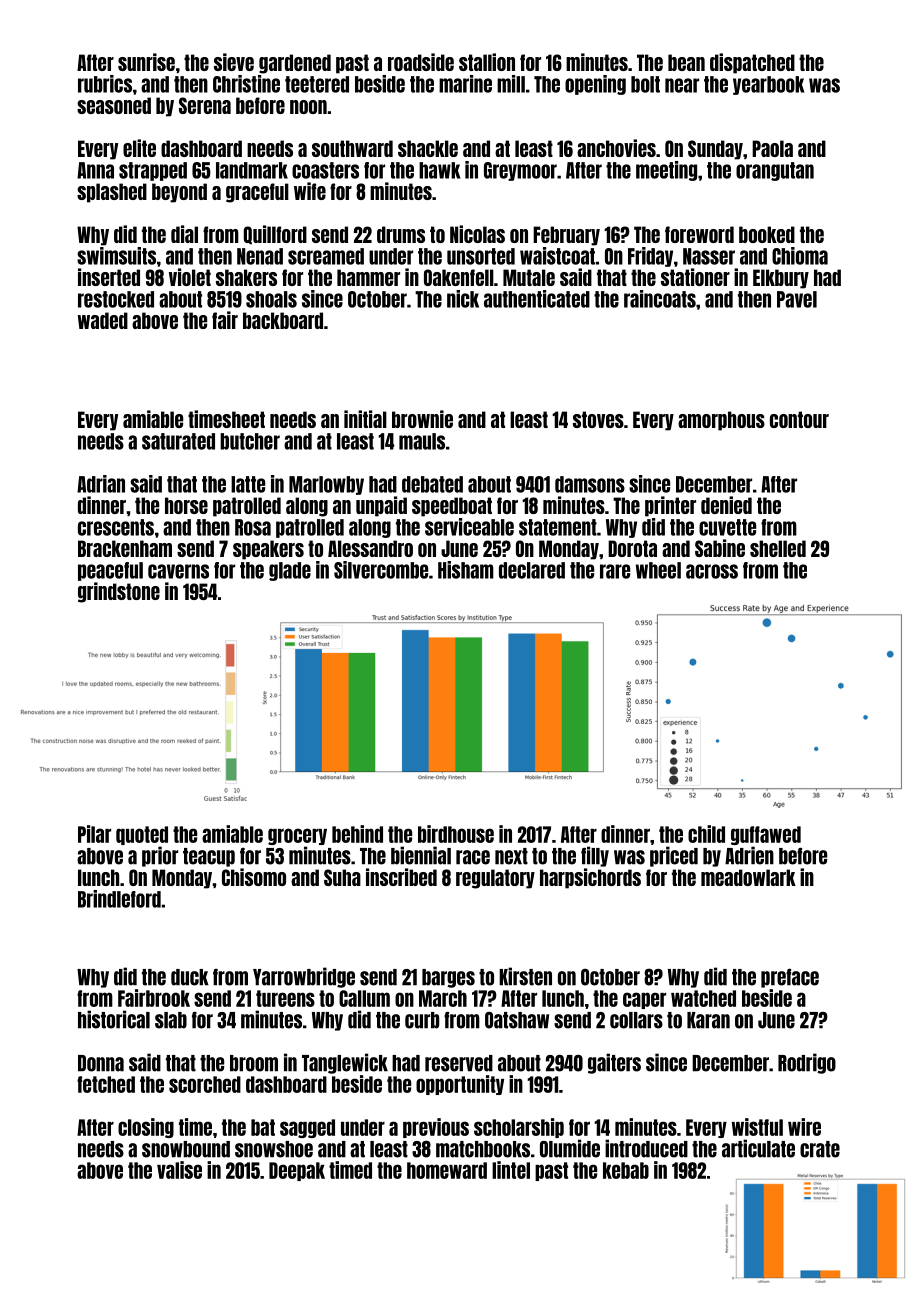 Image resolution: width=924 pixels, height=1308 pixels. I want to click on birdhouse, so click(456, 834).
